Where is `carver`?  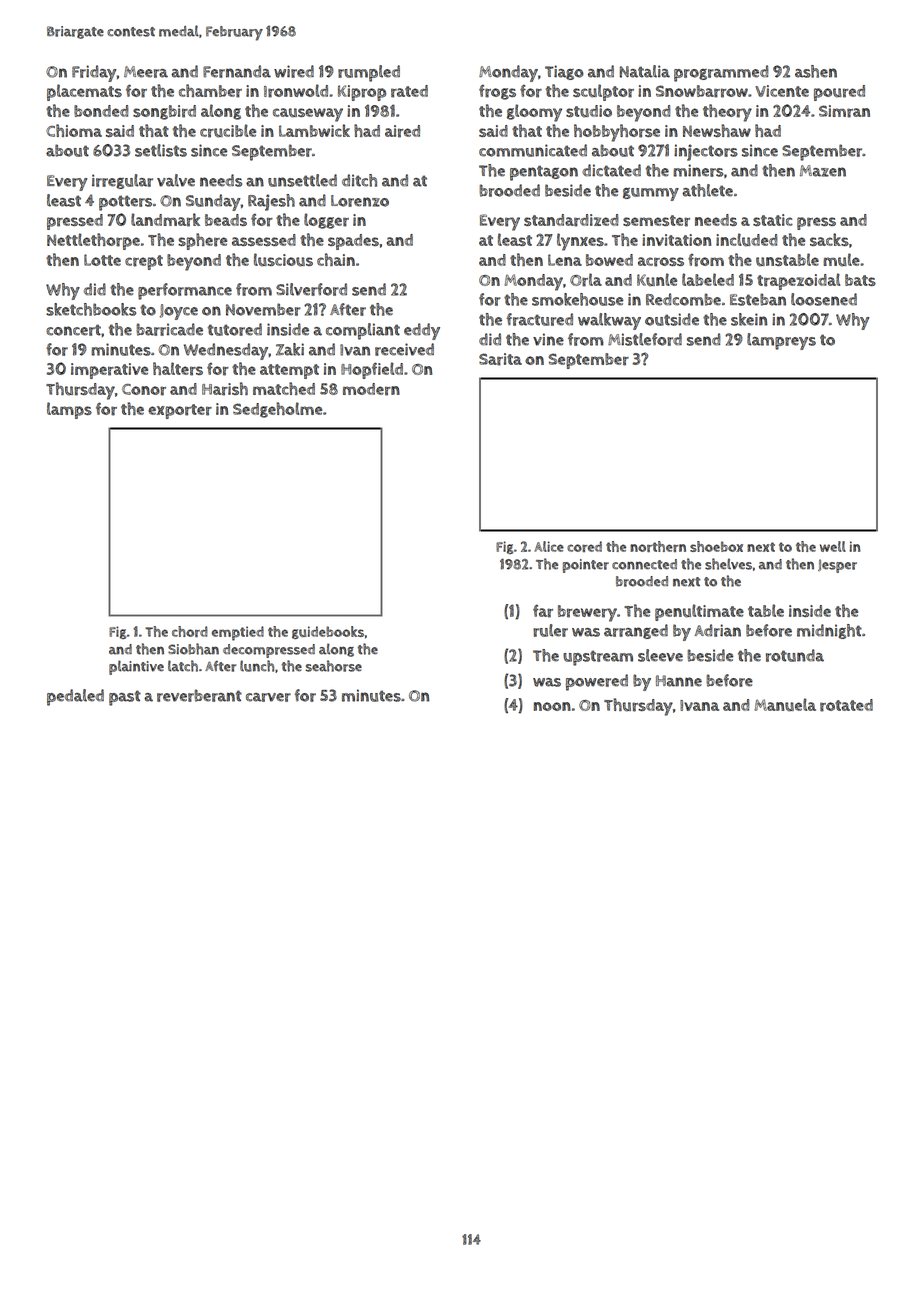 carver is located at coordinates (268, 697).
